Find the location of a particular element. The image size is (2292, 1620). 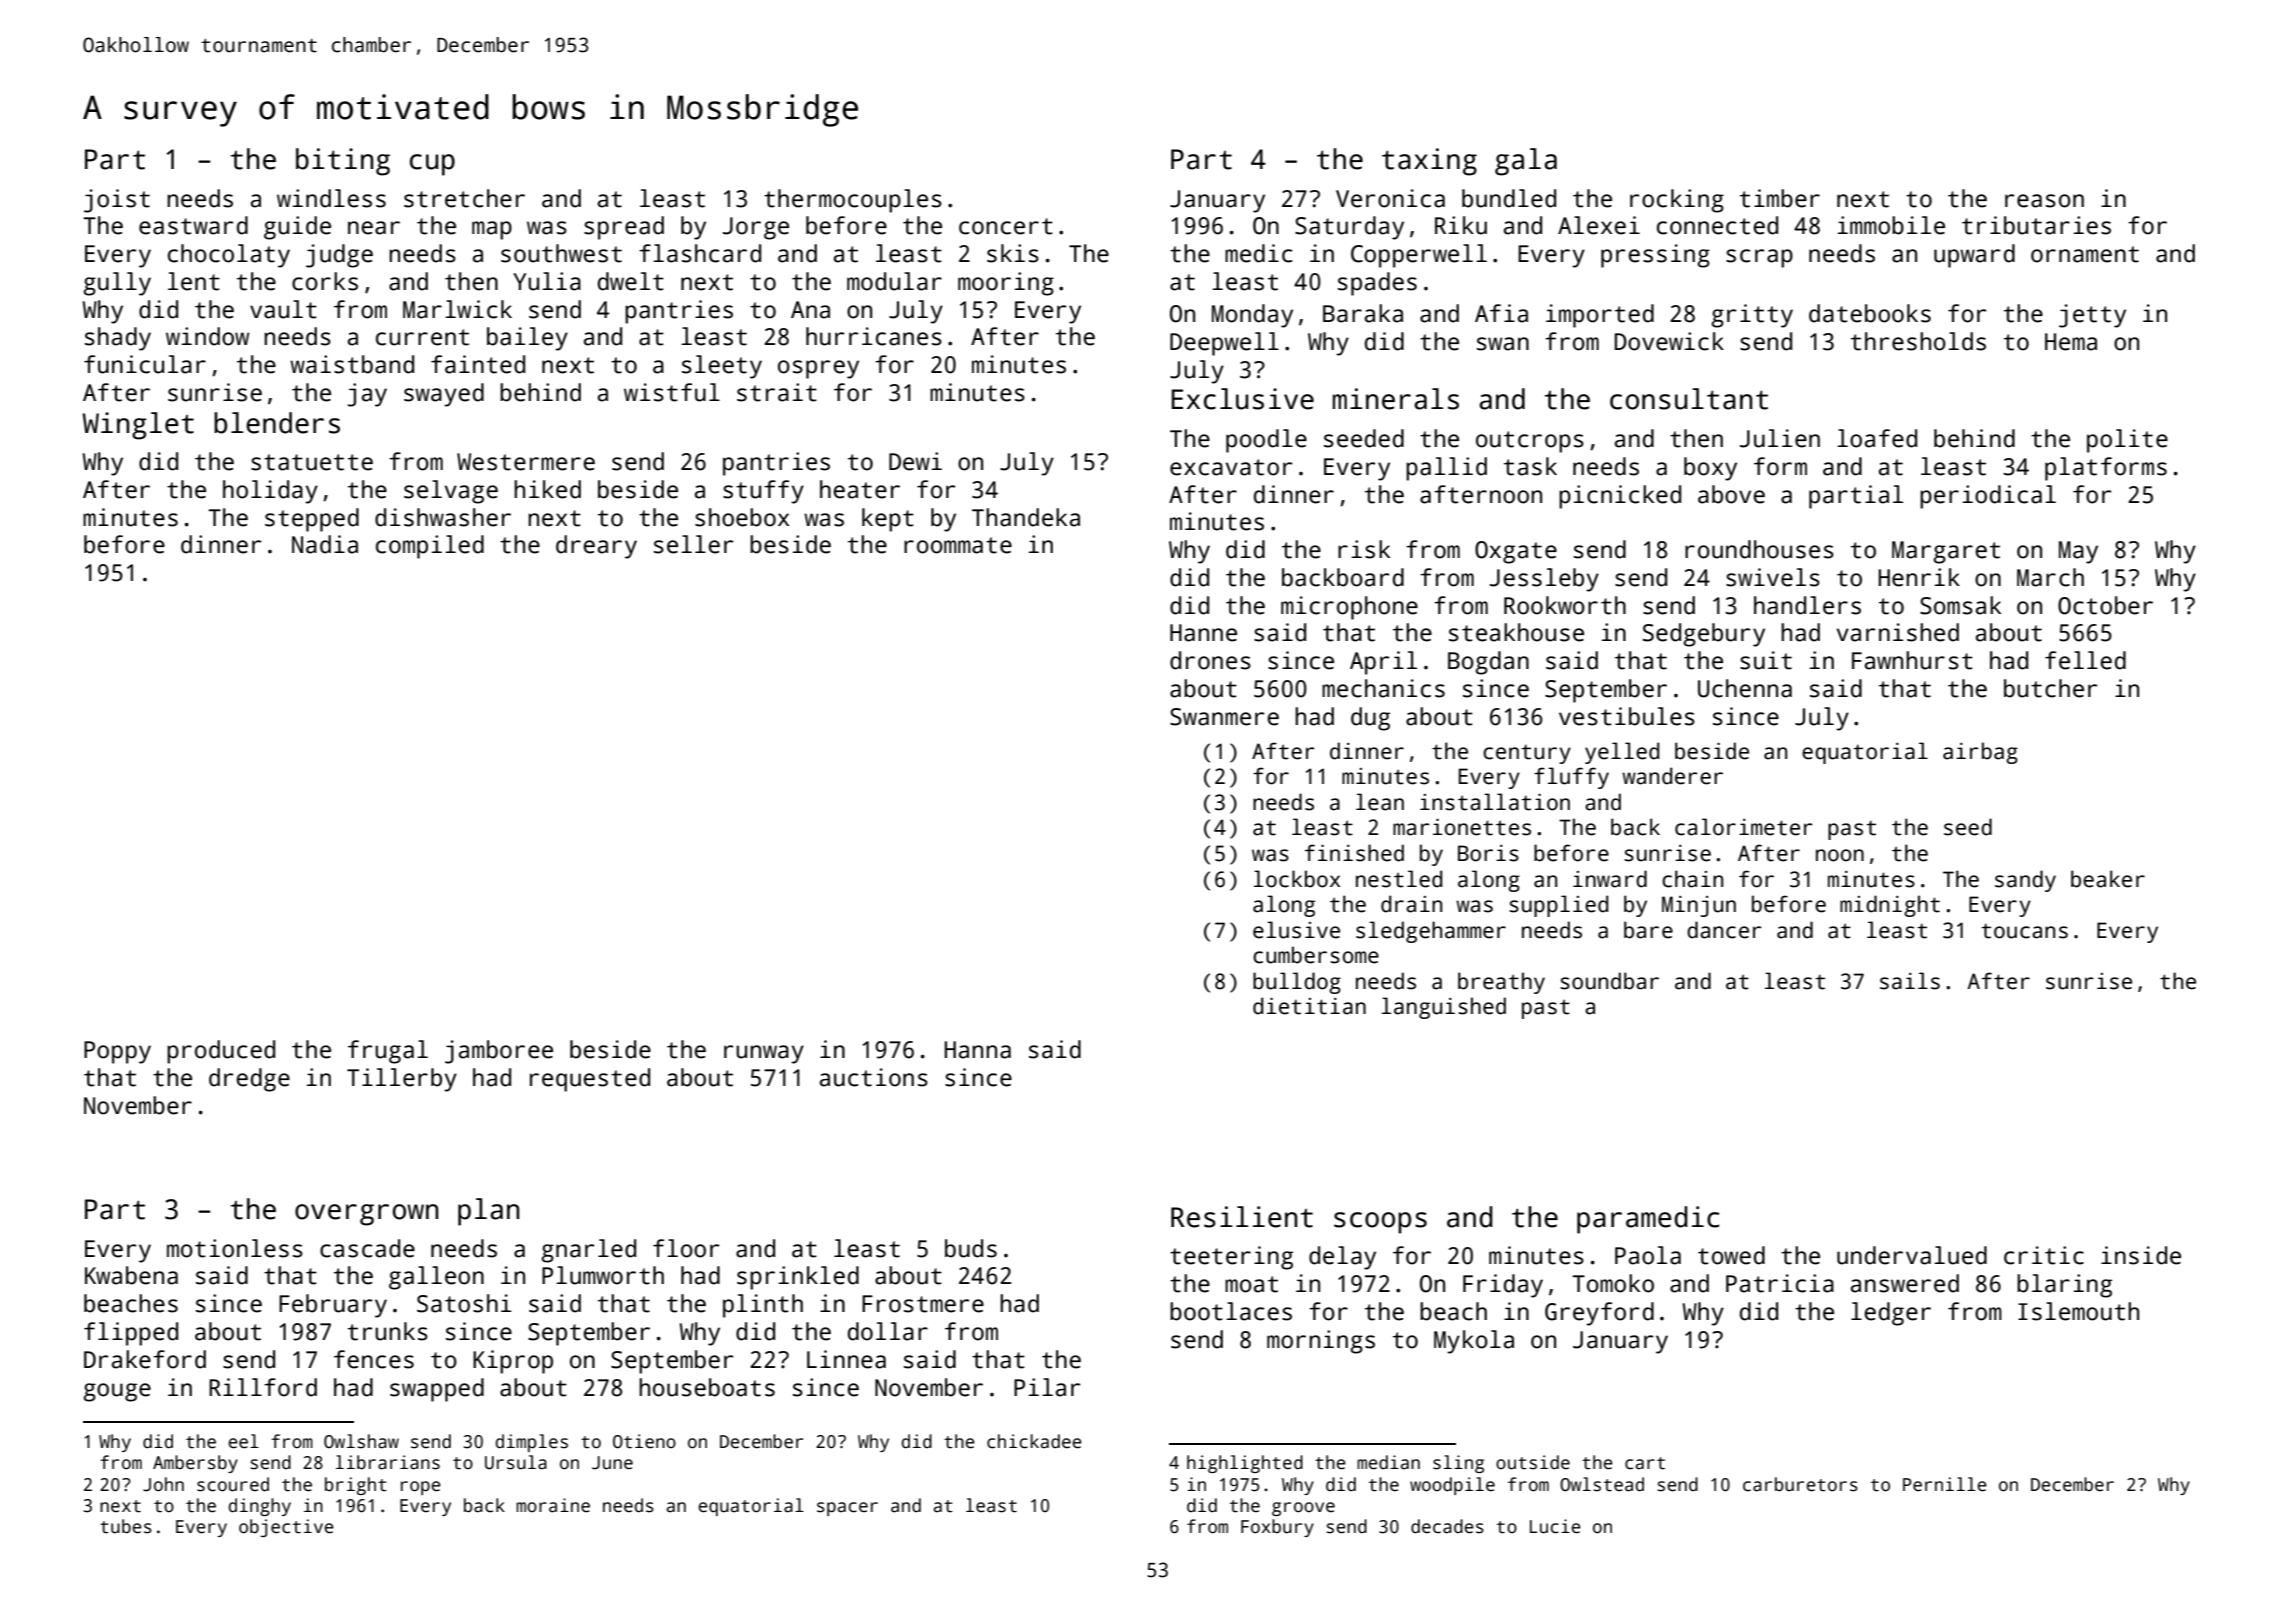

Winglet is located at coordinates (138, 426).
